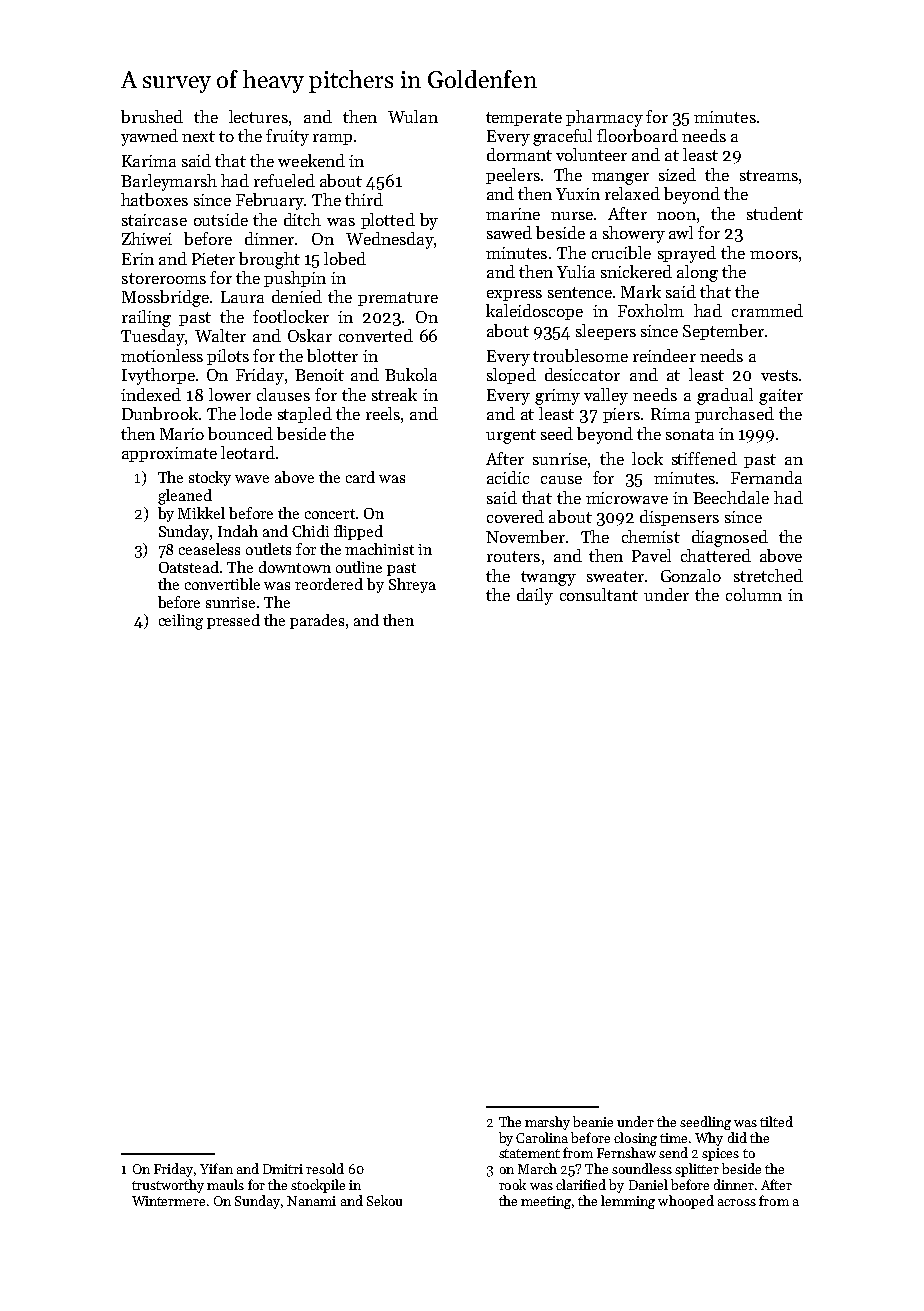 The width and height of the screenshot is (924, 1311). Describe the element at coordinates (524, 119) in the screenshot. I see `temperate` at that location.
